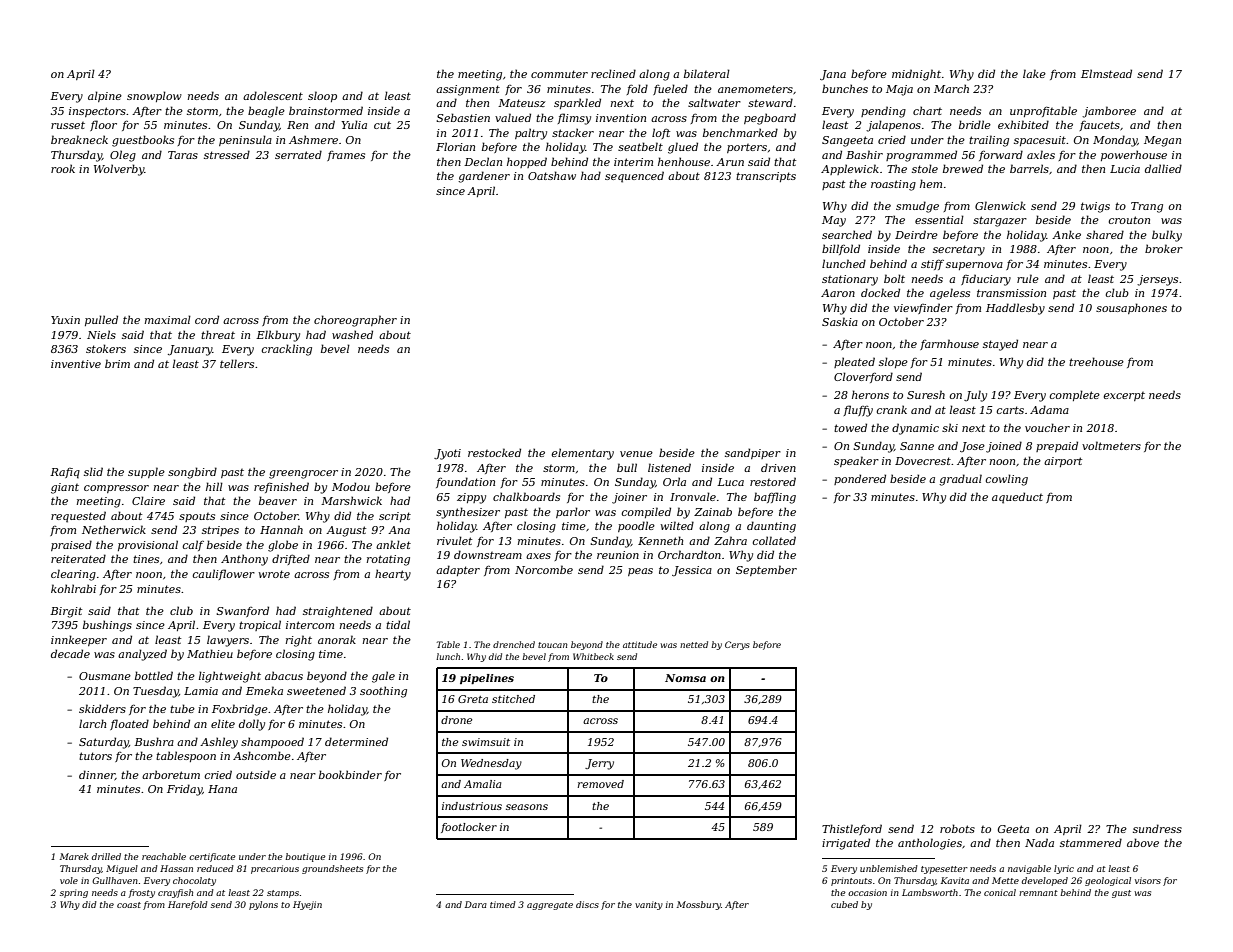 This document has height=952, width=1233. Describe the element at coordinates (917, 446) in the document. I see `Sanne` at that location.
